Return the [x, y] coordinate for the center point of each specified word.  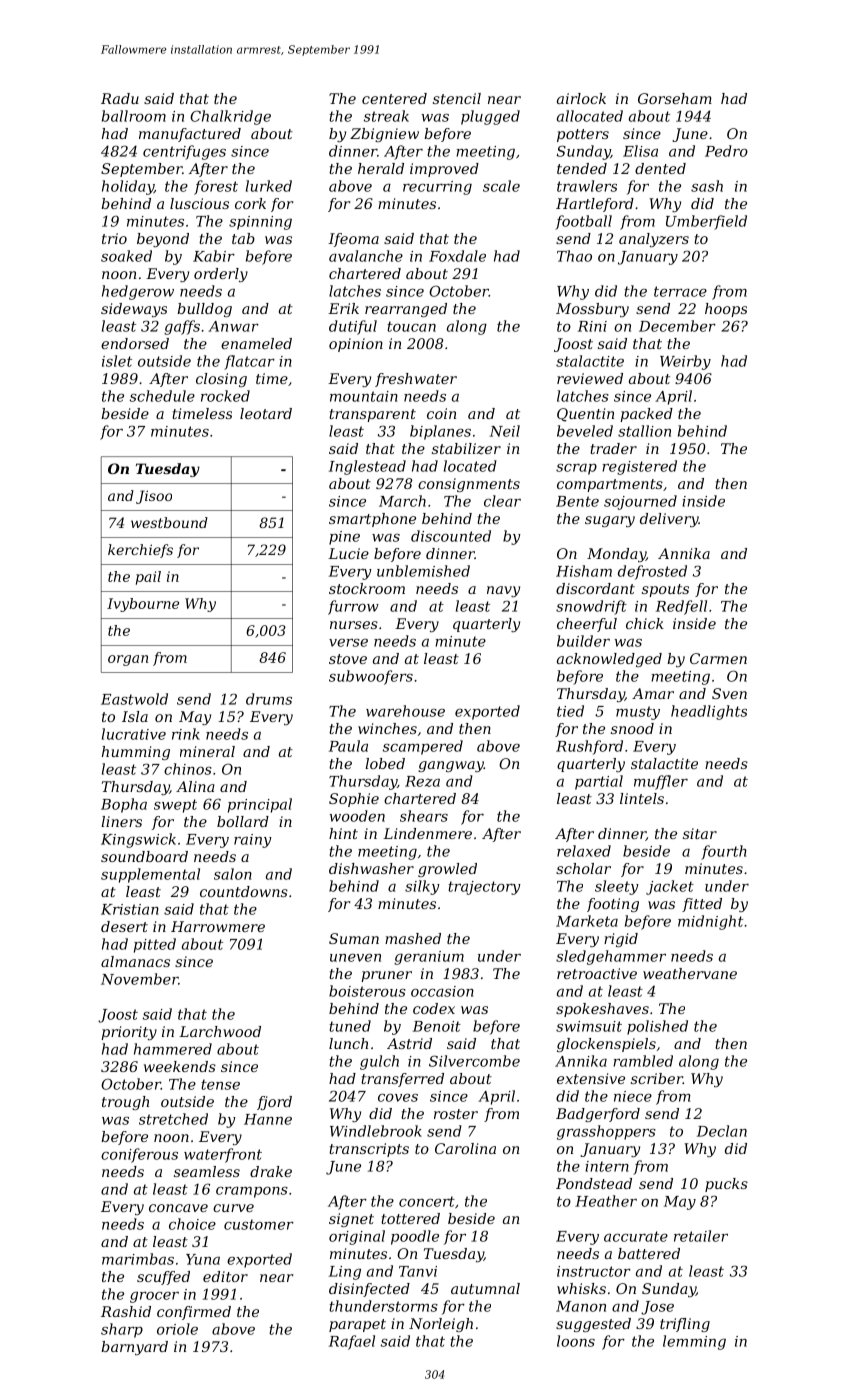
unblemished [423, 571]
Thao [574, 256]
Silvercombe [474, 1061]
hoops [726, 310]
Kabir [214, 256]
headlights [709, 712]
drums [269, 699]
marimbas [138, 1259]
